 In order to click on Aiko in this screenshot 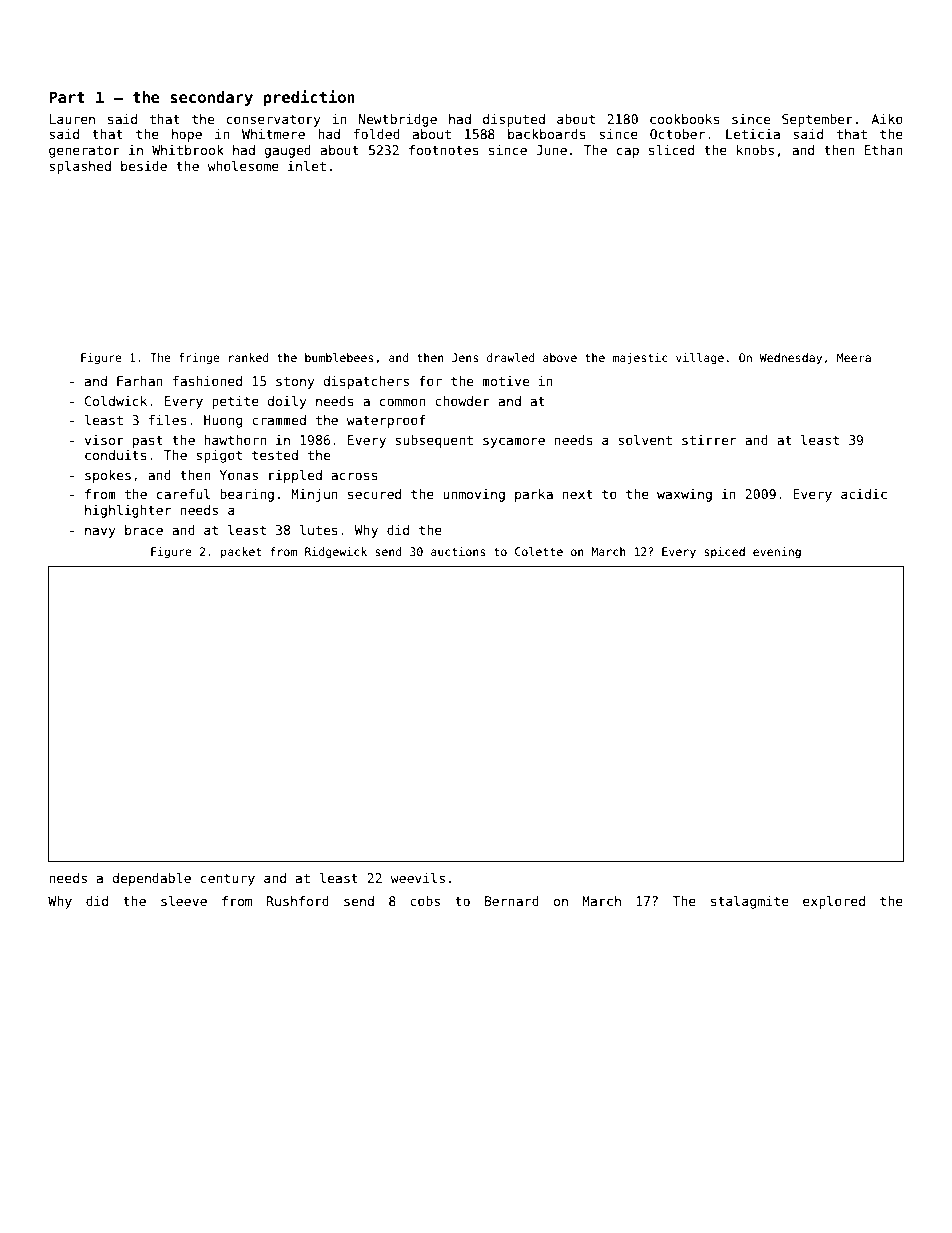, I will do `click(887, 119)`.
